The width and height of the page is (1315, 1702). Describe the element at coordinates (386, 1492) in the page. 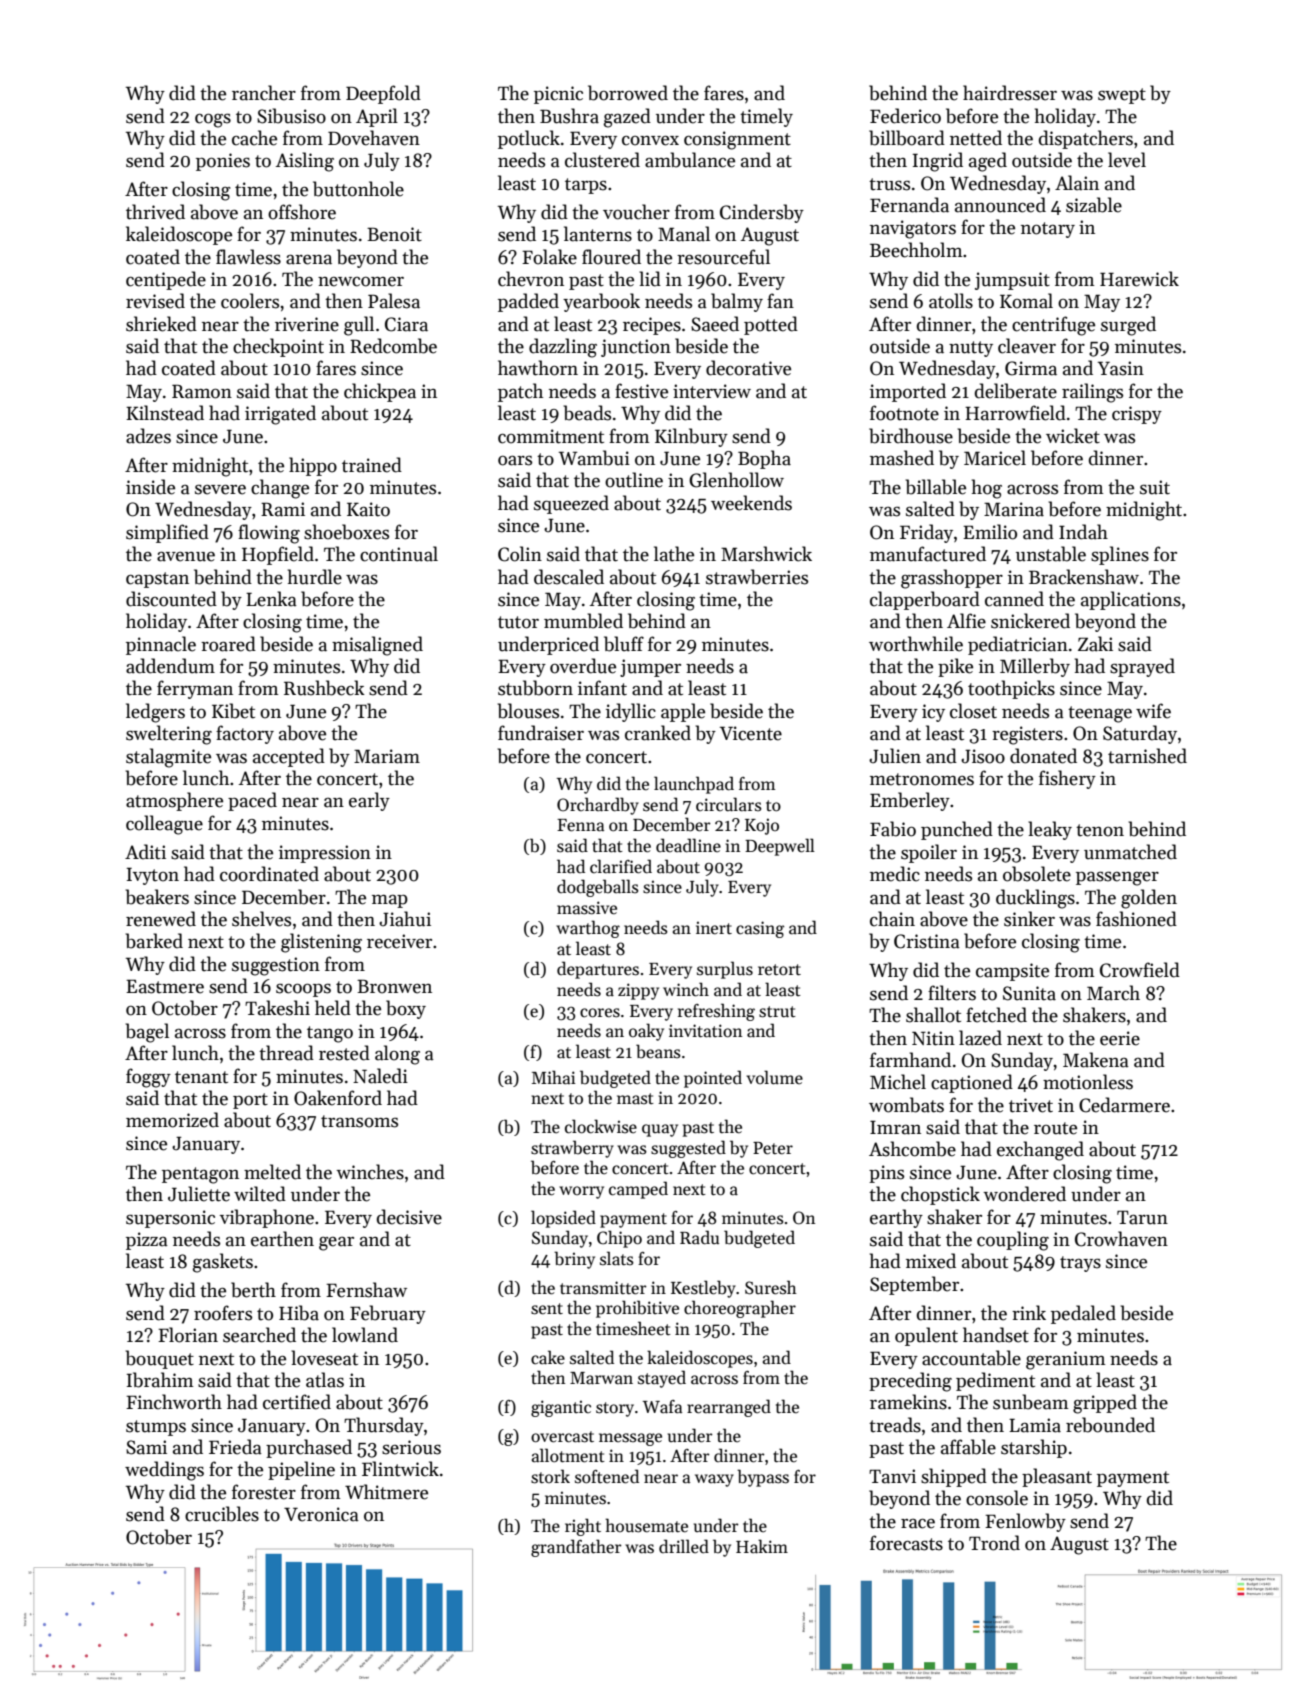

I see `Whitmere` at that location.
